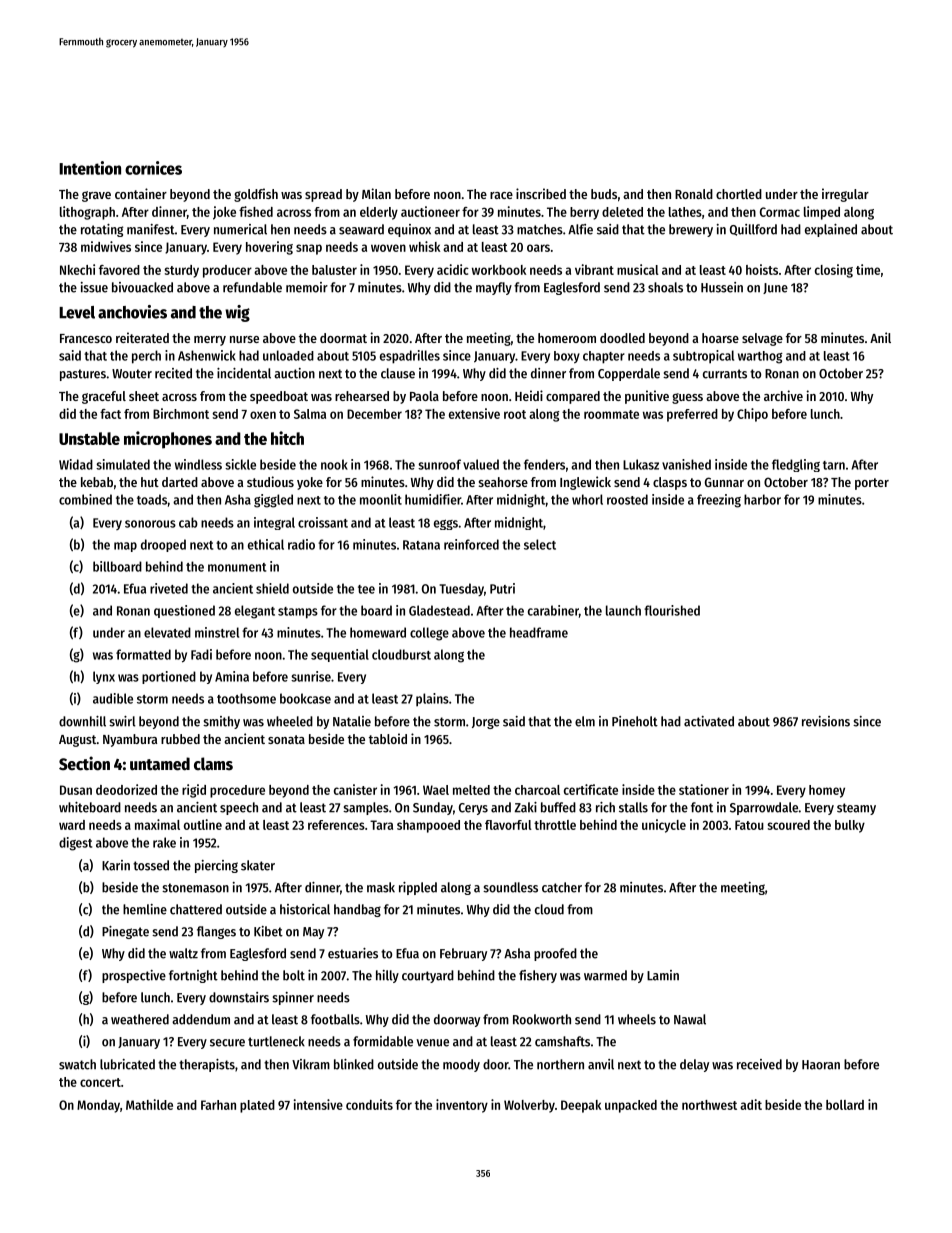  What do you see at coordinates (872, 484) in the page?
I see `porter` at bounding box center [872, 484].
